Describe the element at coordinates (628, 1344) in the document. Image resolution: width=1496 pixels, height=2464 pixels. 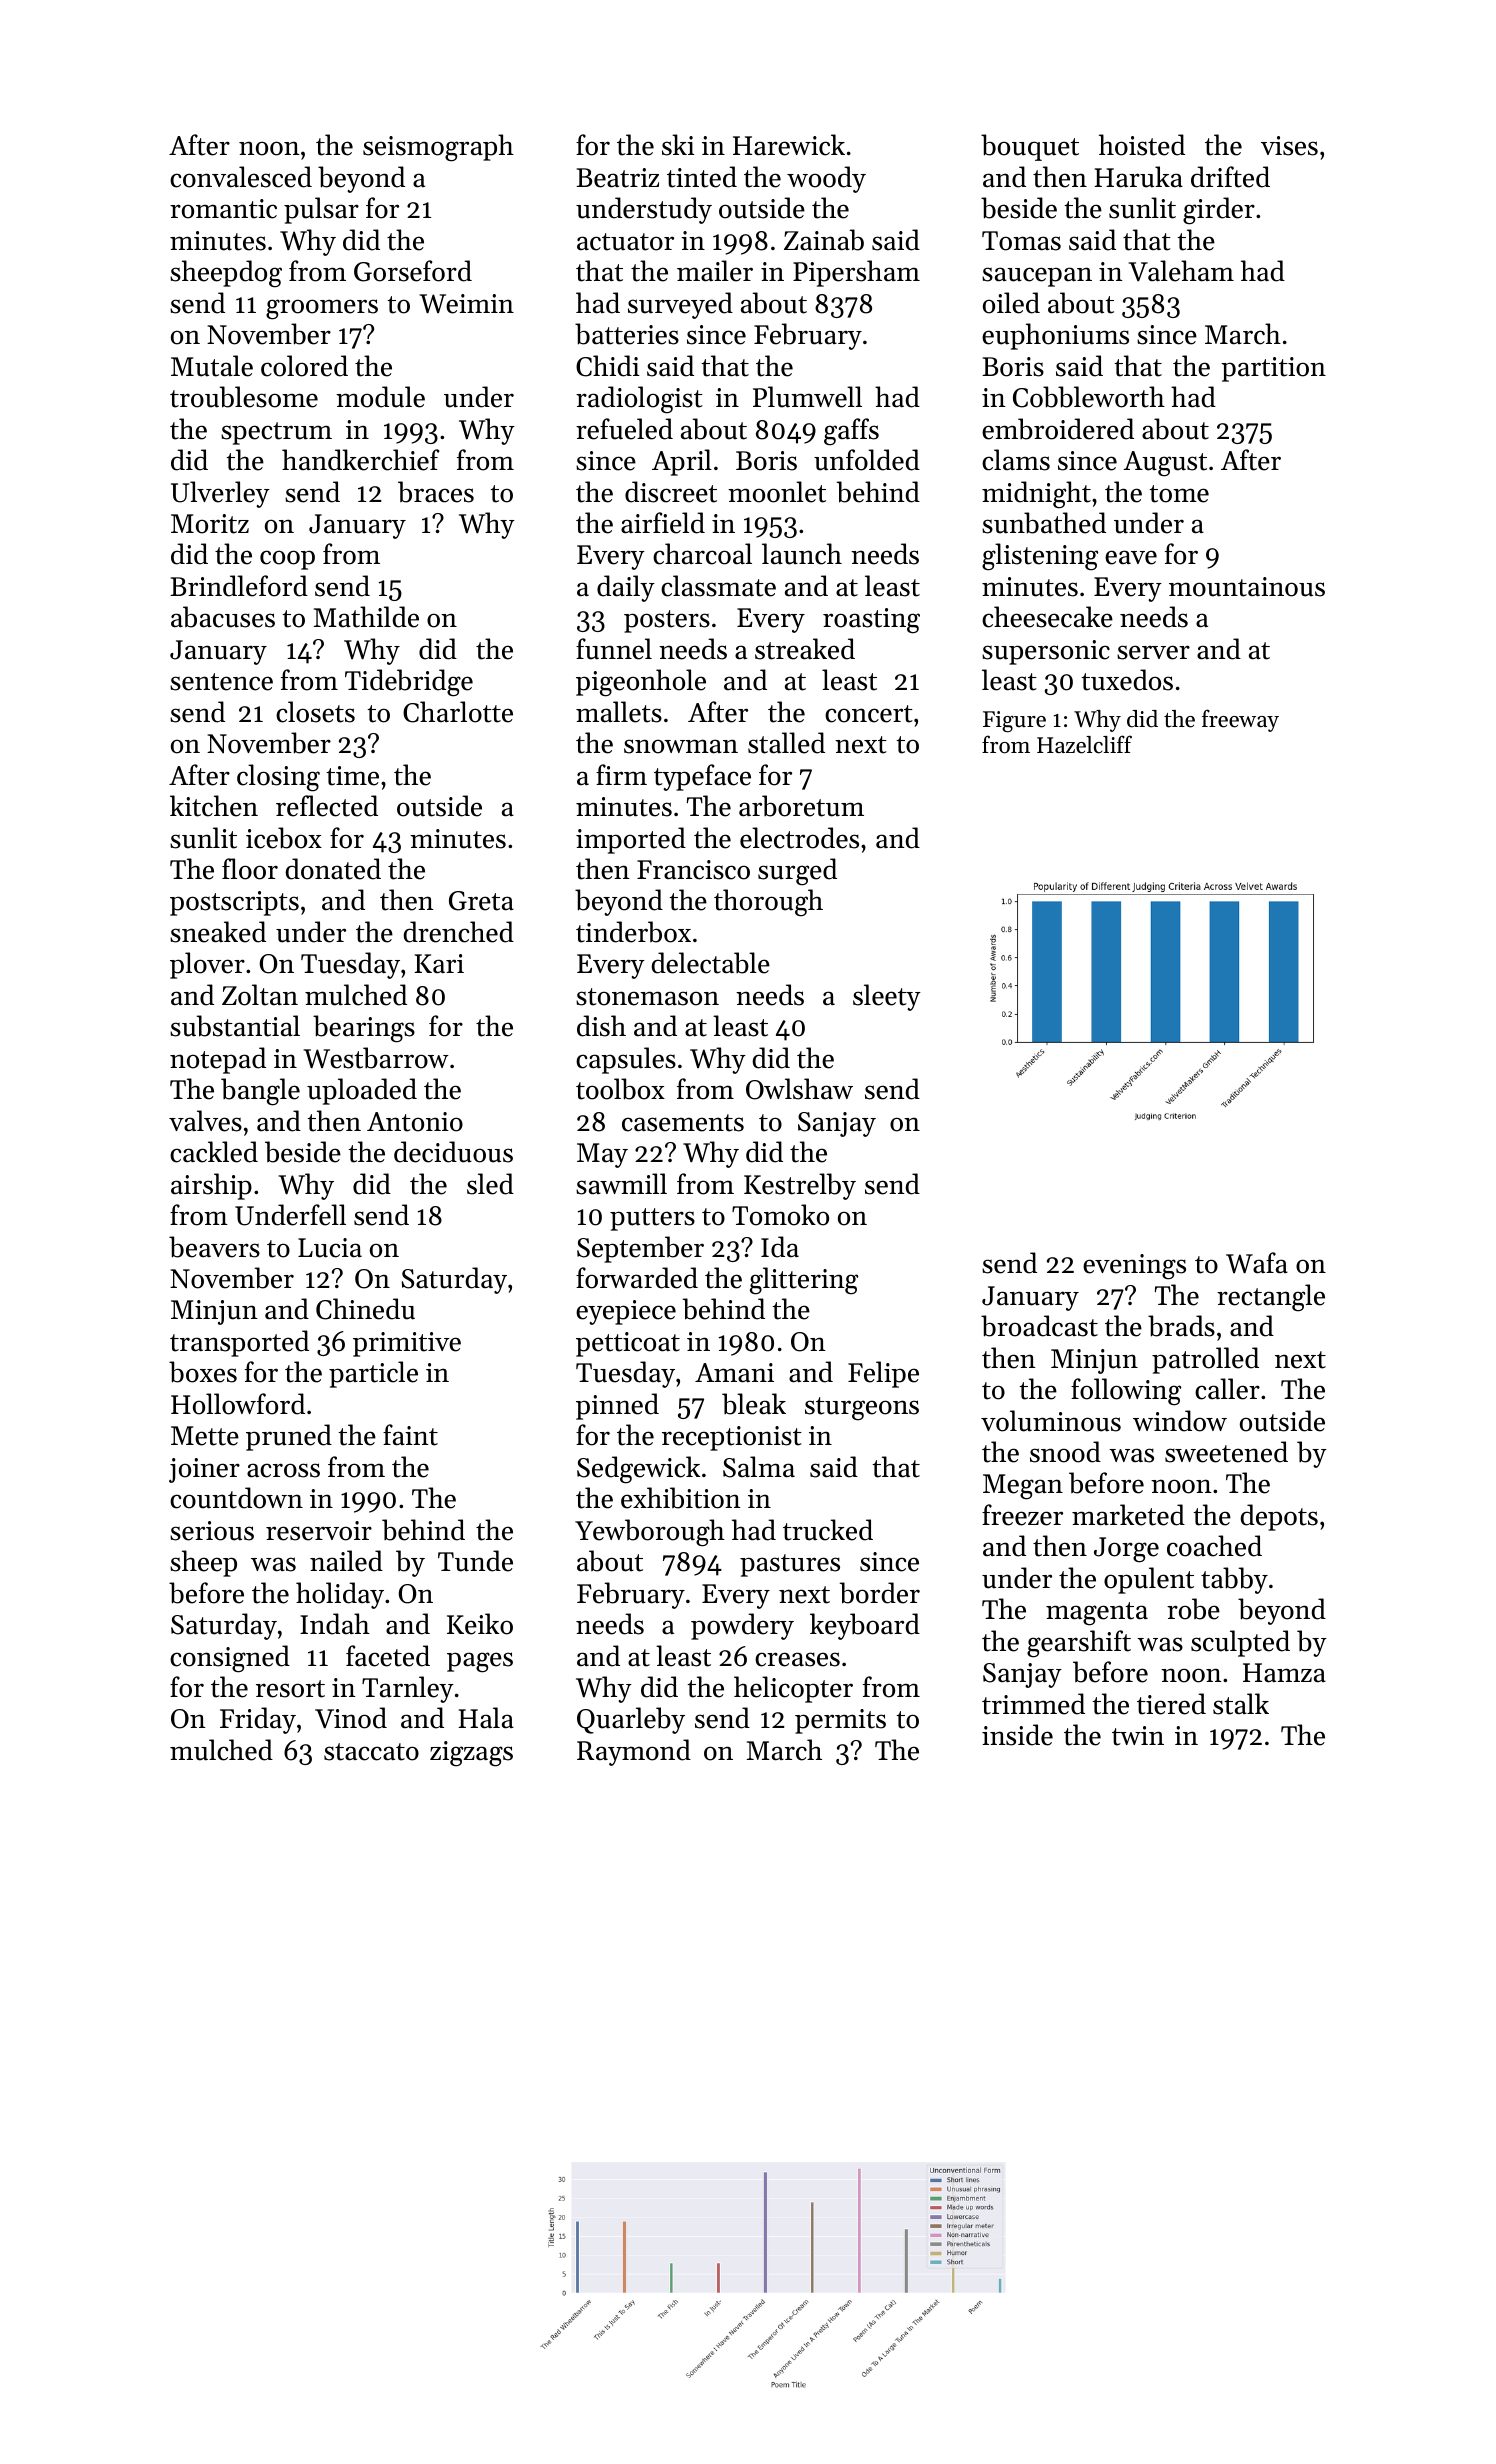
I see `petticoat` at that location.
